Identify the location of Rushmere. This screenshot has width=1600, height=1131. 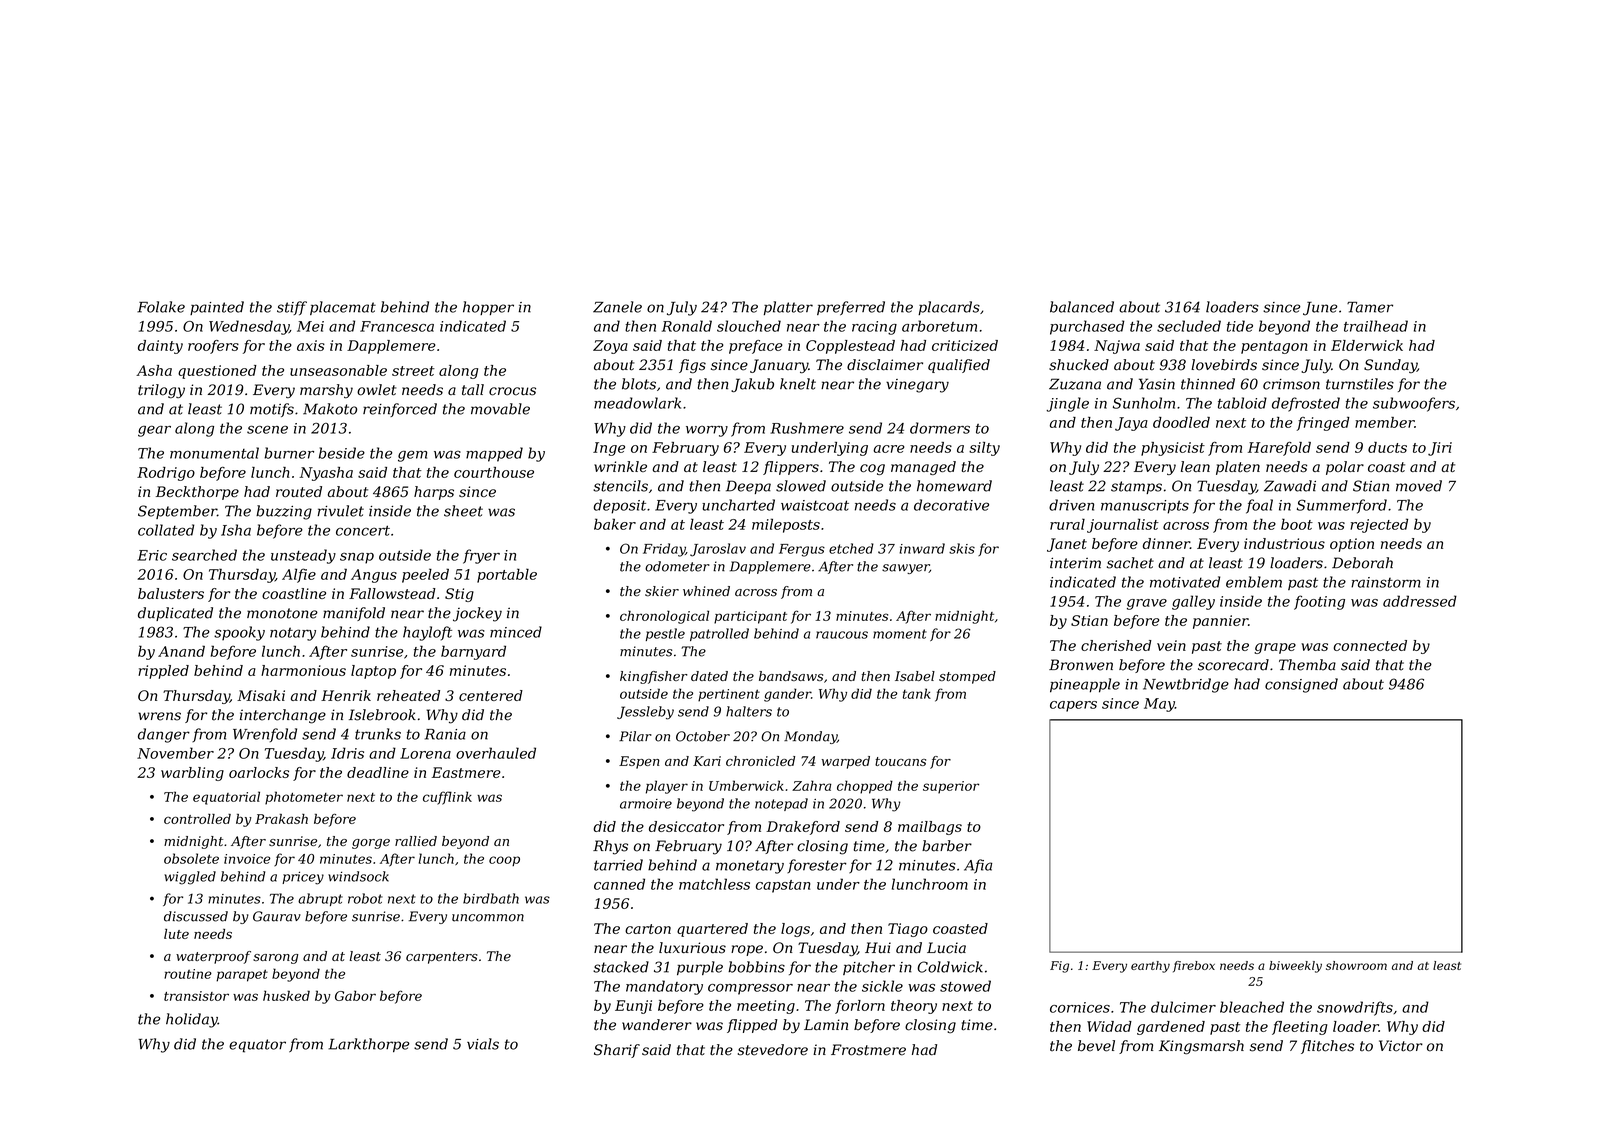
(807, 428).
